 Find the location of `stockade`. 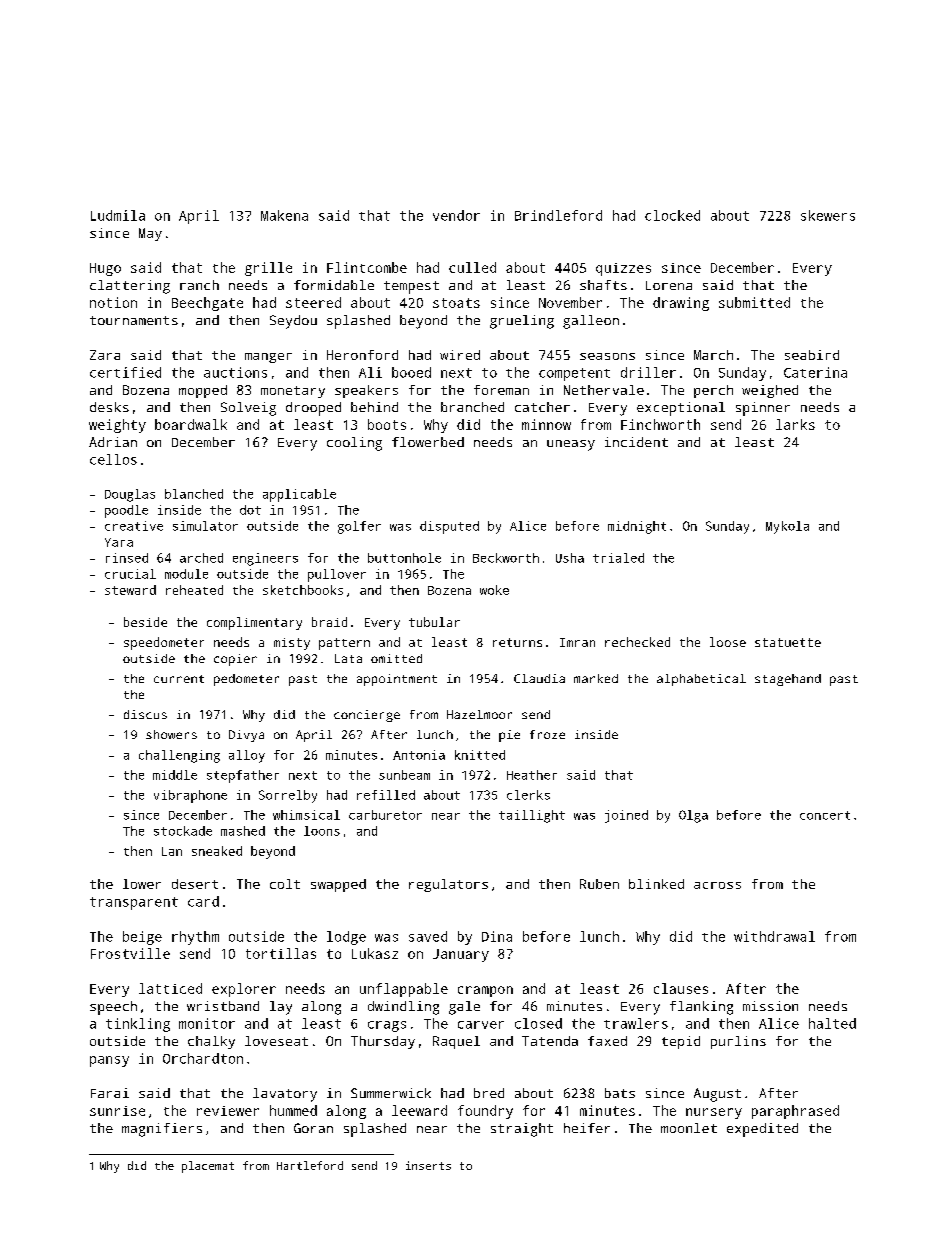

stockade is located at coordinates (183, 831).
